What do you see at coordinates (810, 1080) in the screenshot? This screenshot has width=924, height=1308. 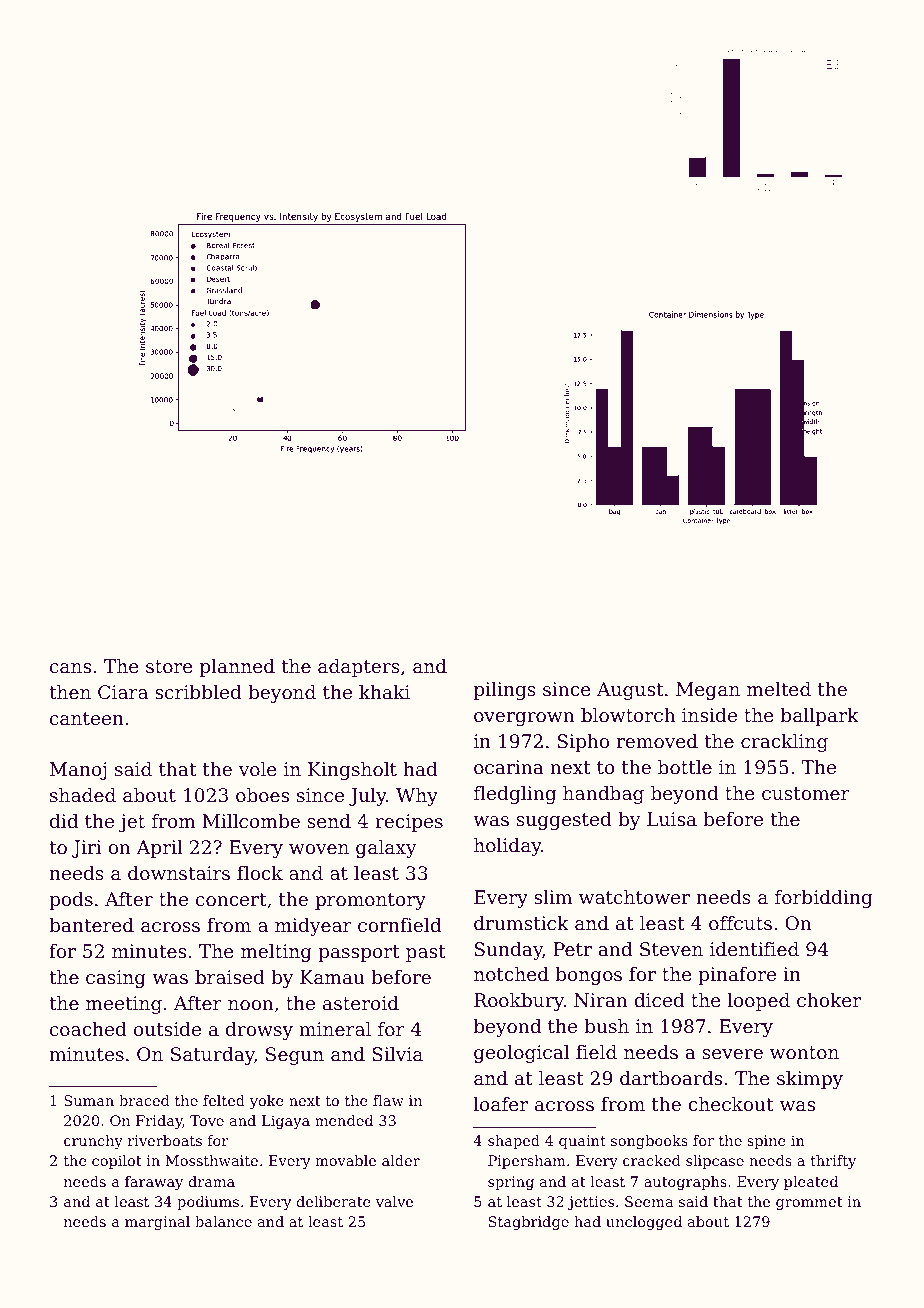 I see `skimpy` at bounding box center [810, 1080].
